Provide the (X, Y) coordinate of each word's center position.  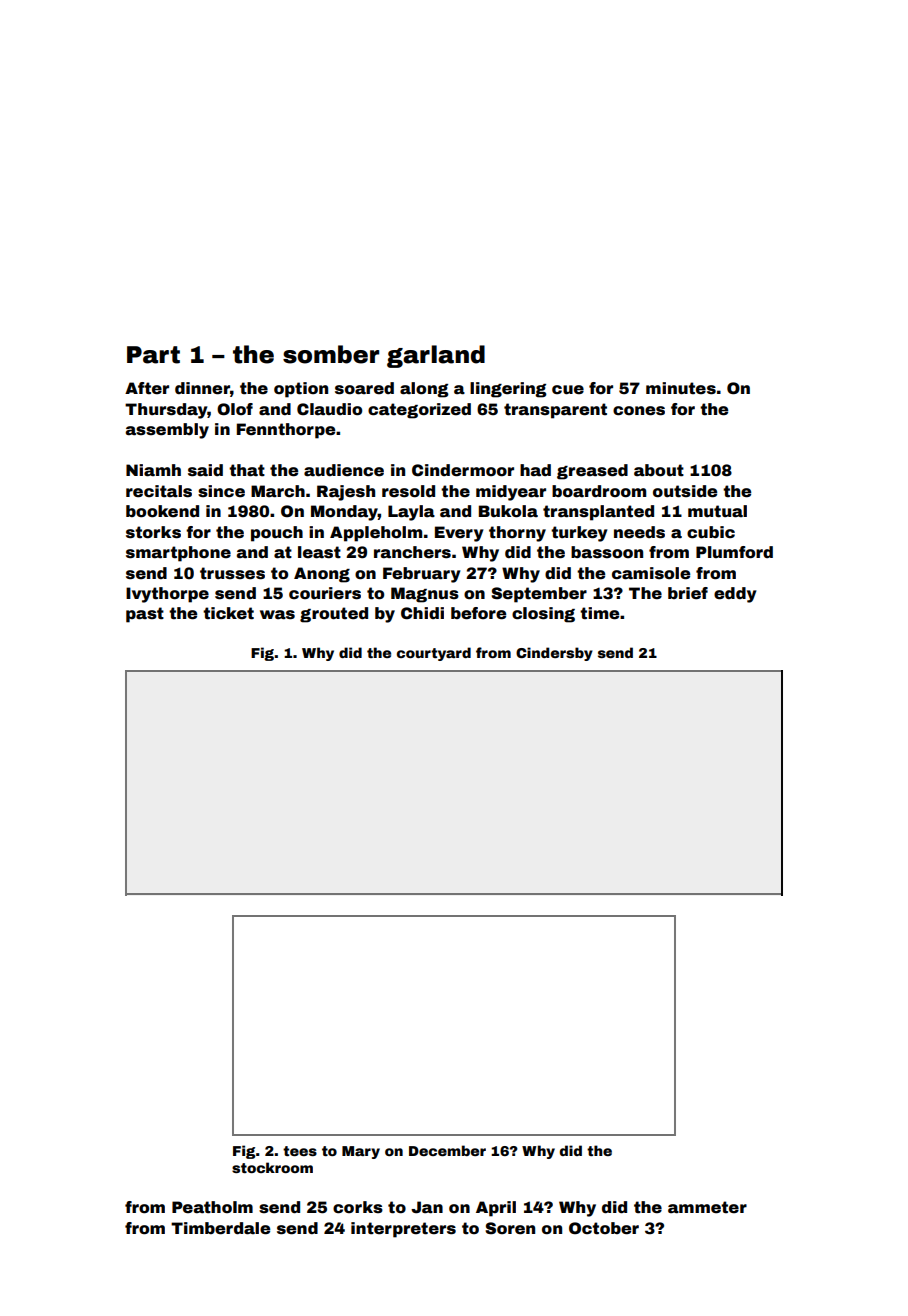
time (599, 613)
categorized (419, 411)
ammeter (707, 1207)
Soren (510, 1228)
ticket (228, 613)
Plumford (734, 552)
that (247, 470)
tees (300, 1151)
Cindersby (554, 654)
